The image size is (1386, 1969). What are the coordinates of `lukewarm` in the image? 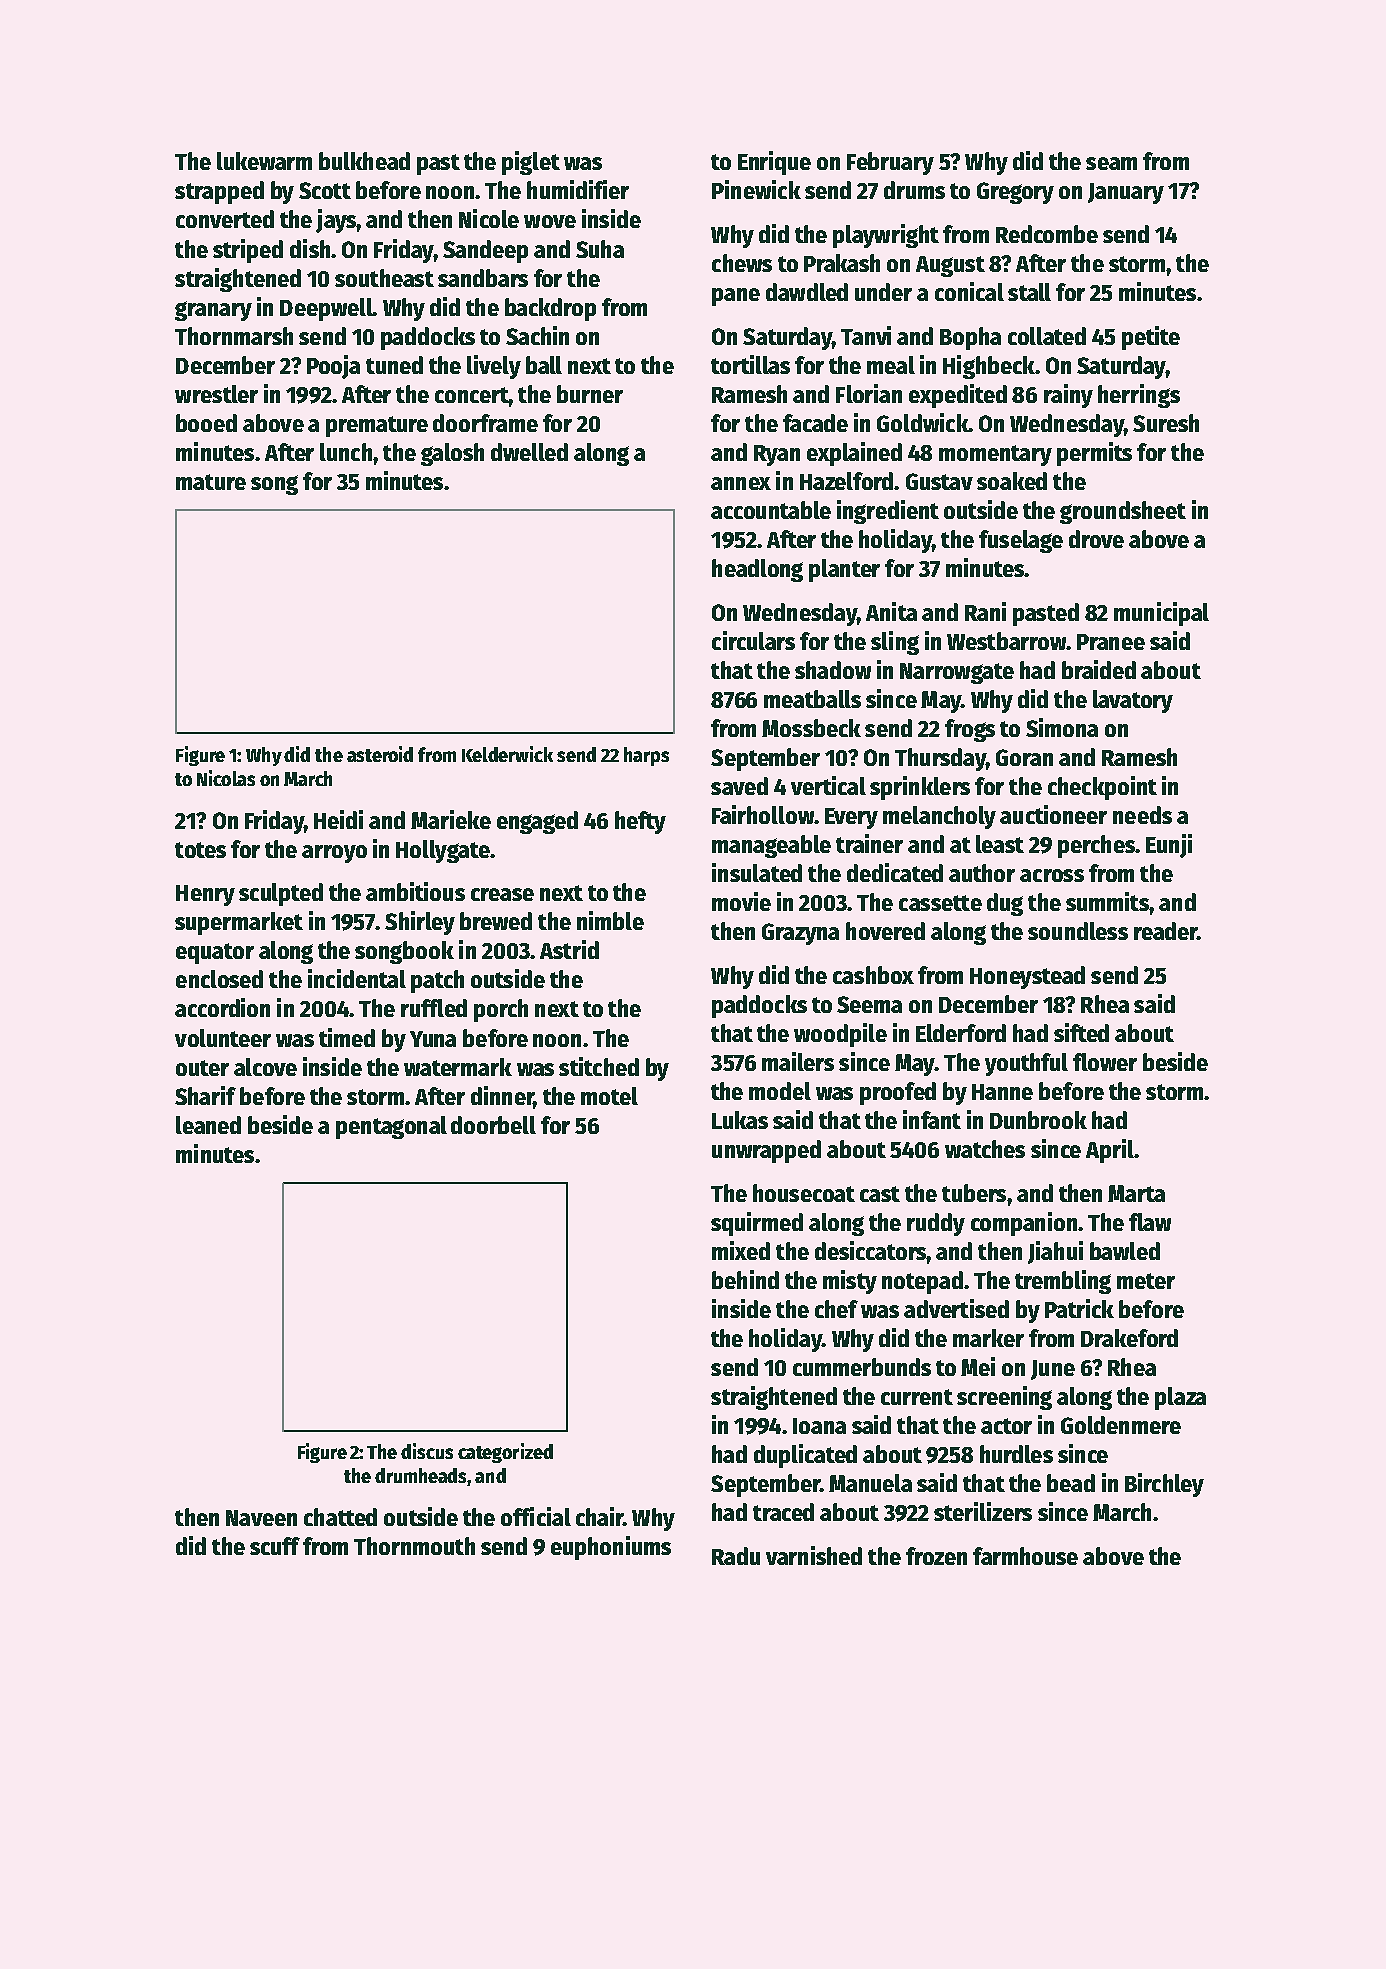 It's located at (264, 161).
